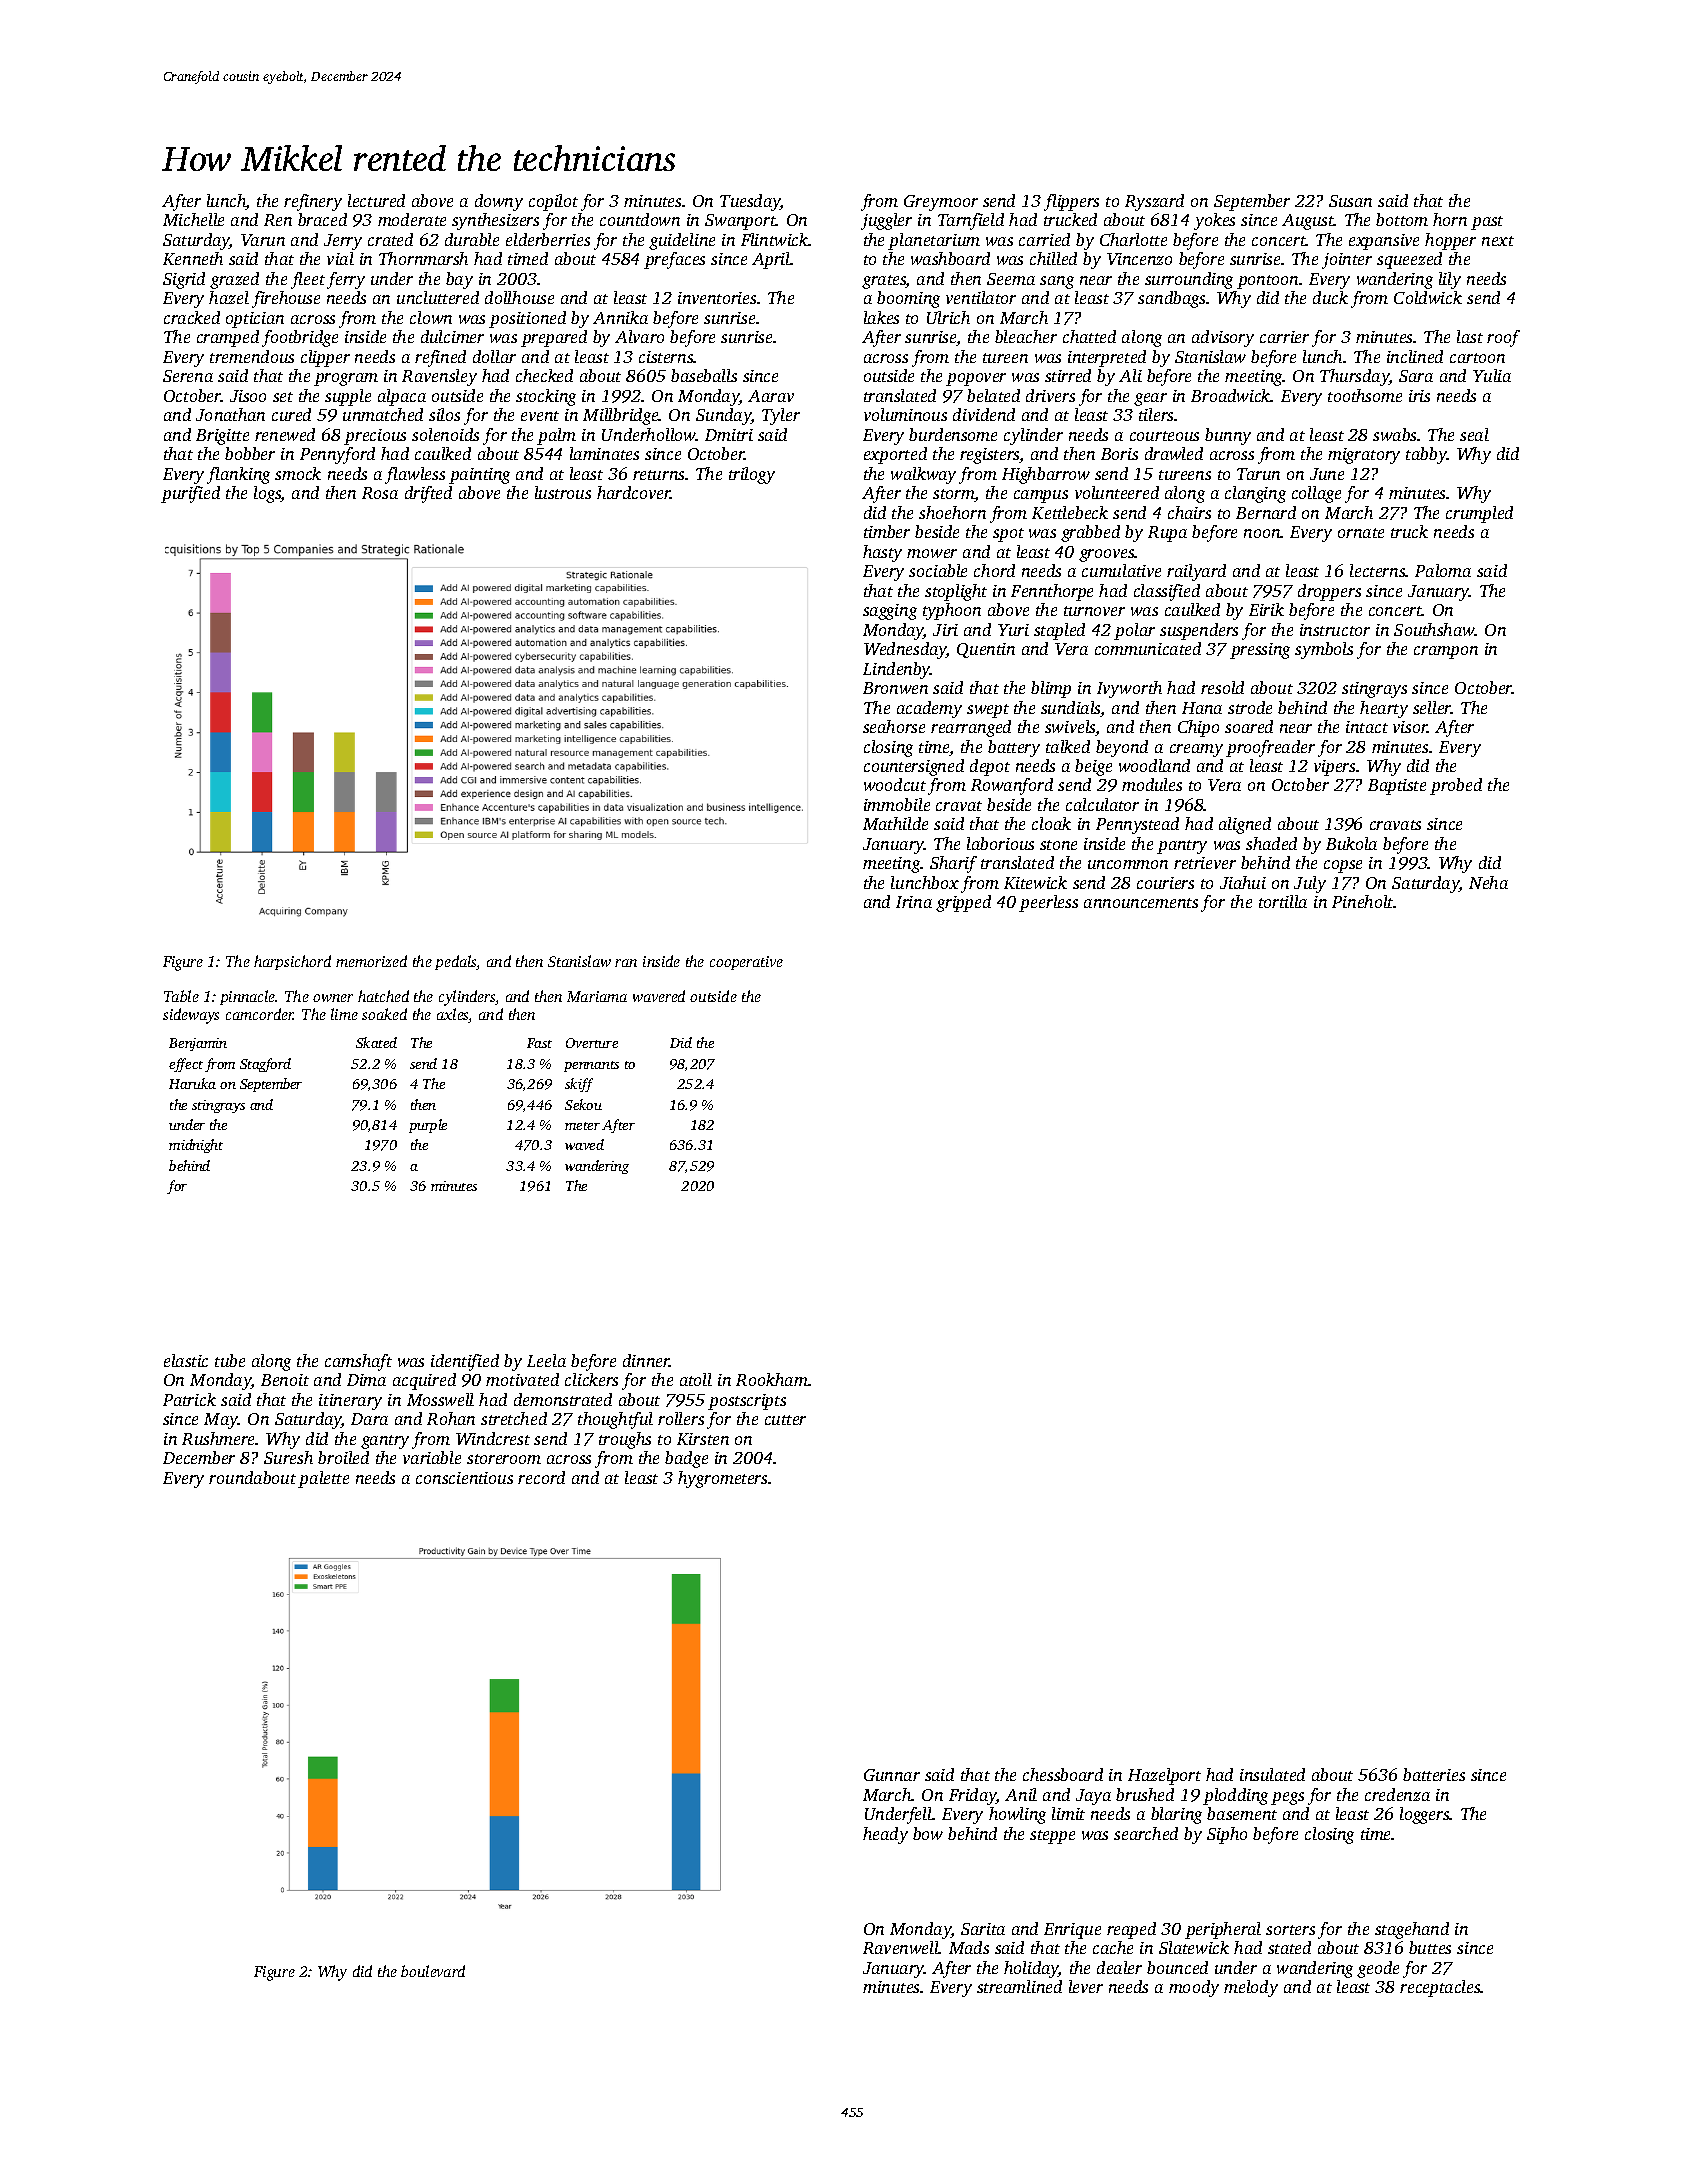 This image has height=2178, width=1683. Describe the element at coordinates (584, 1144) in the image. I see `waved` at that location.
